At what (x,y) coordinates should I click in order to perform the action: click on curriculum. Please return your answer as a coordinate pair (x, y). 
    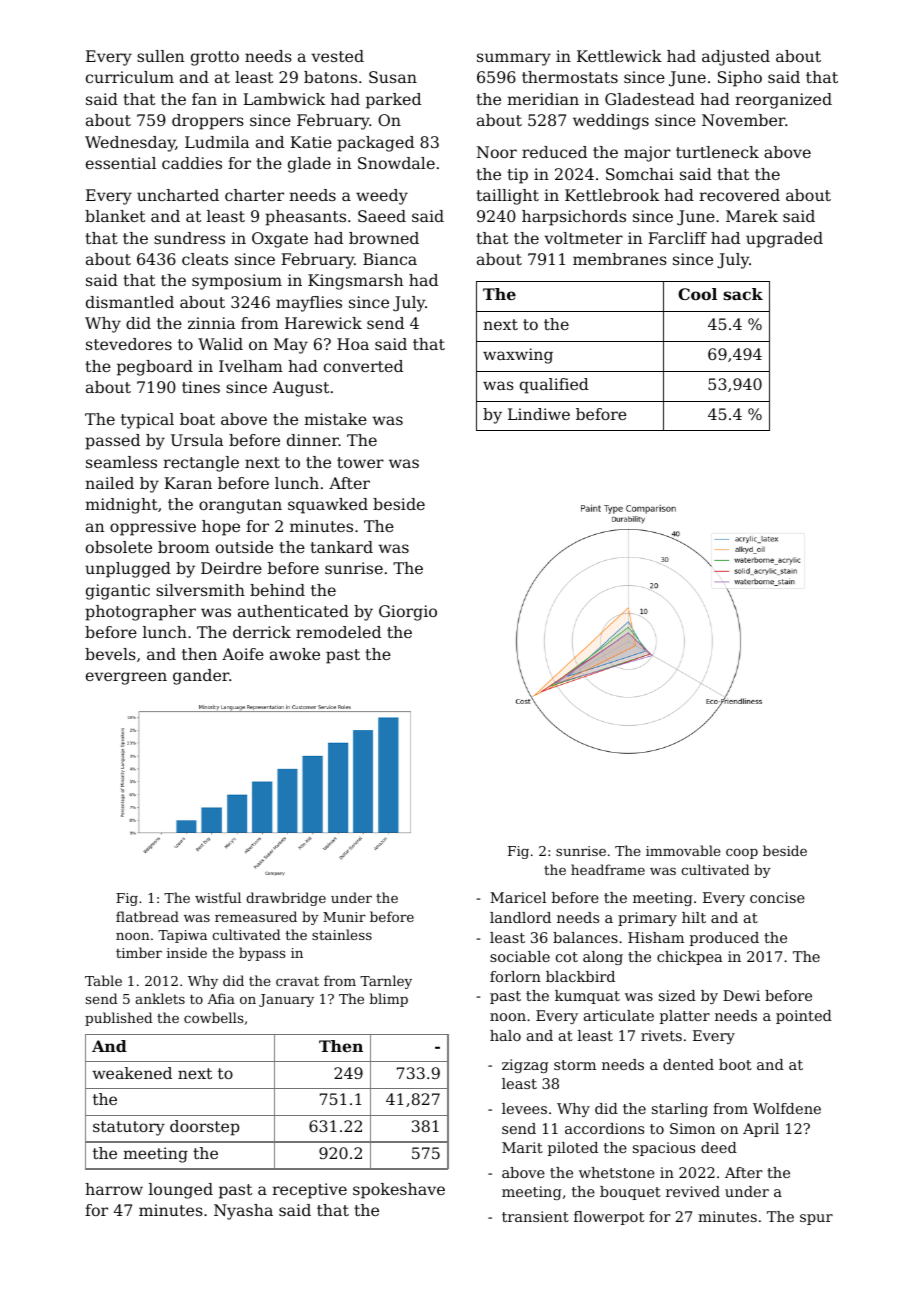
    Looking at the image, I should click on (130, 77).
